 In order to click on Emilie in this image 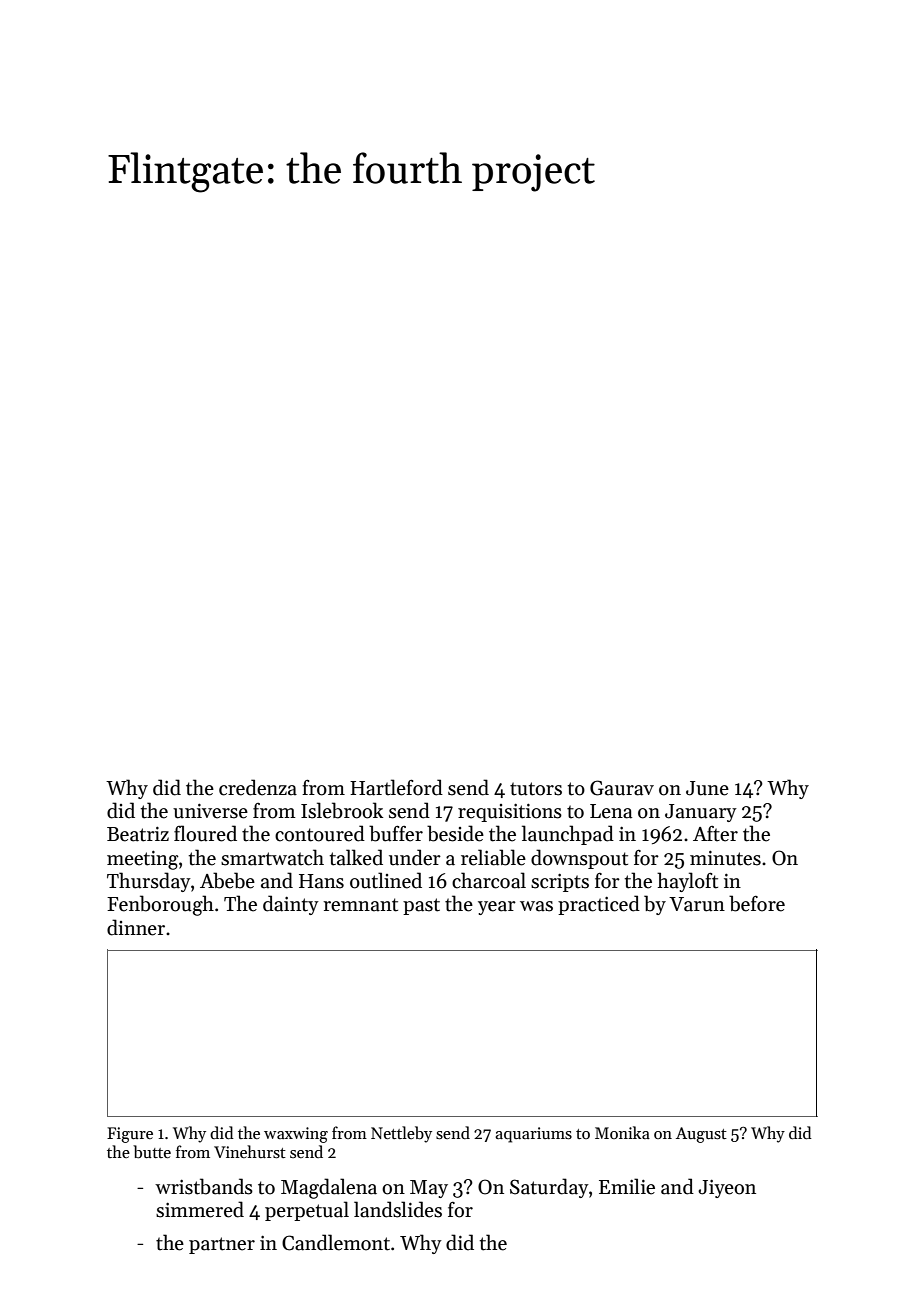, I will do `click(627, 1186)`.
